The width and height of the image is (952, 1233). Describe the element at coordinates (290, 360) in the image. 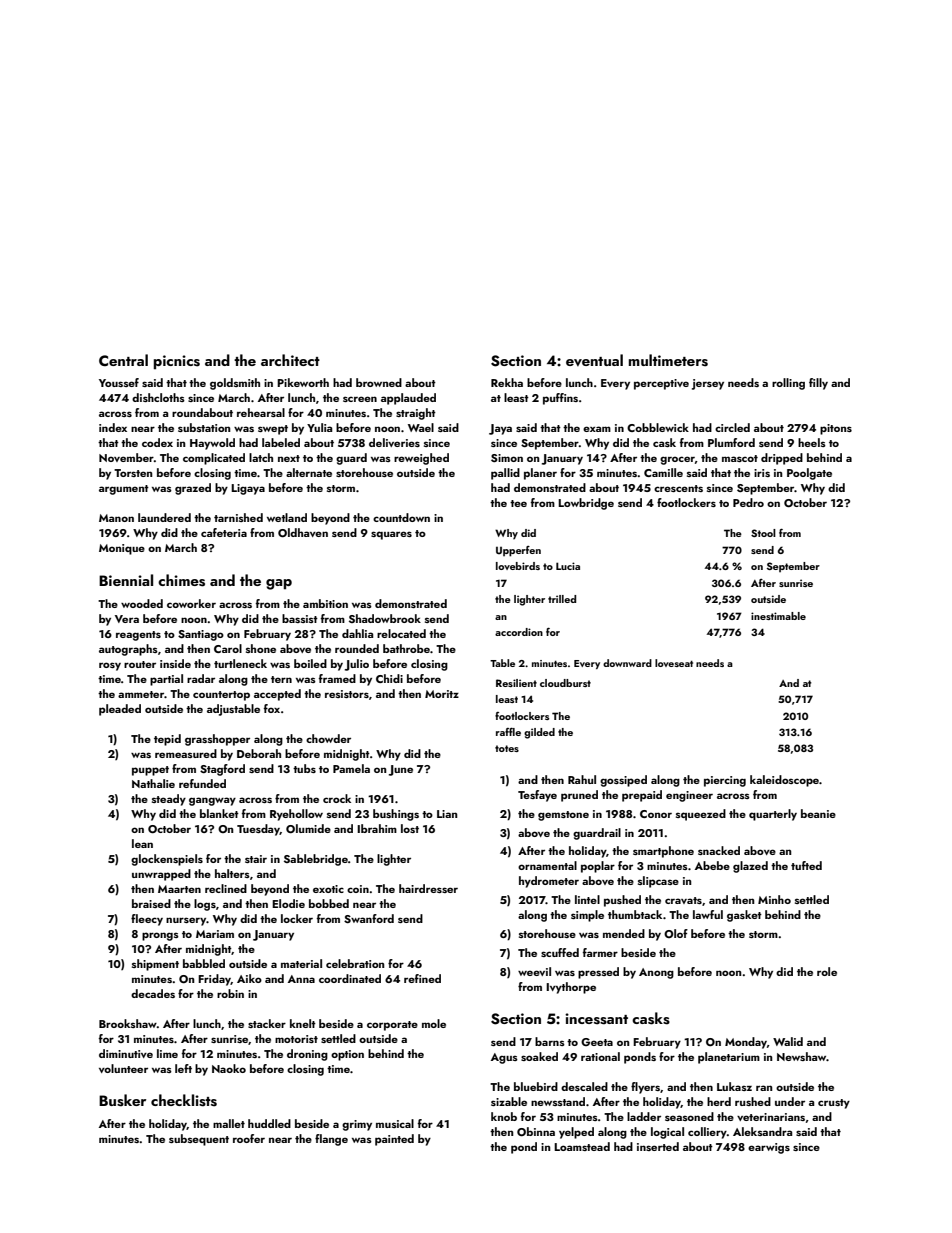

I see `architect` at that location.
